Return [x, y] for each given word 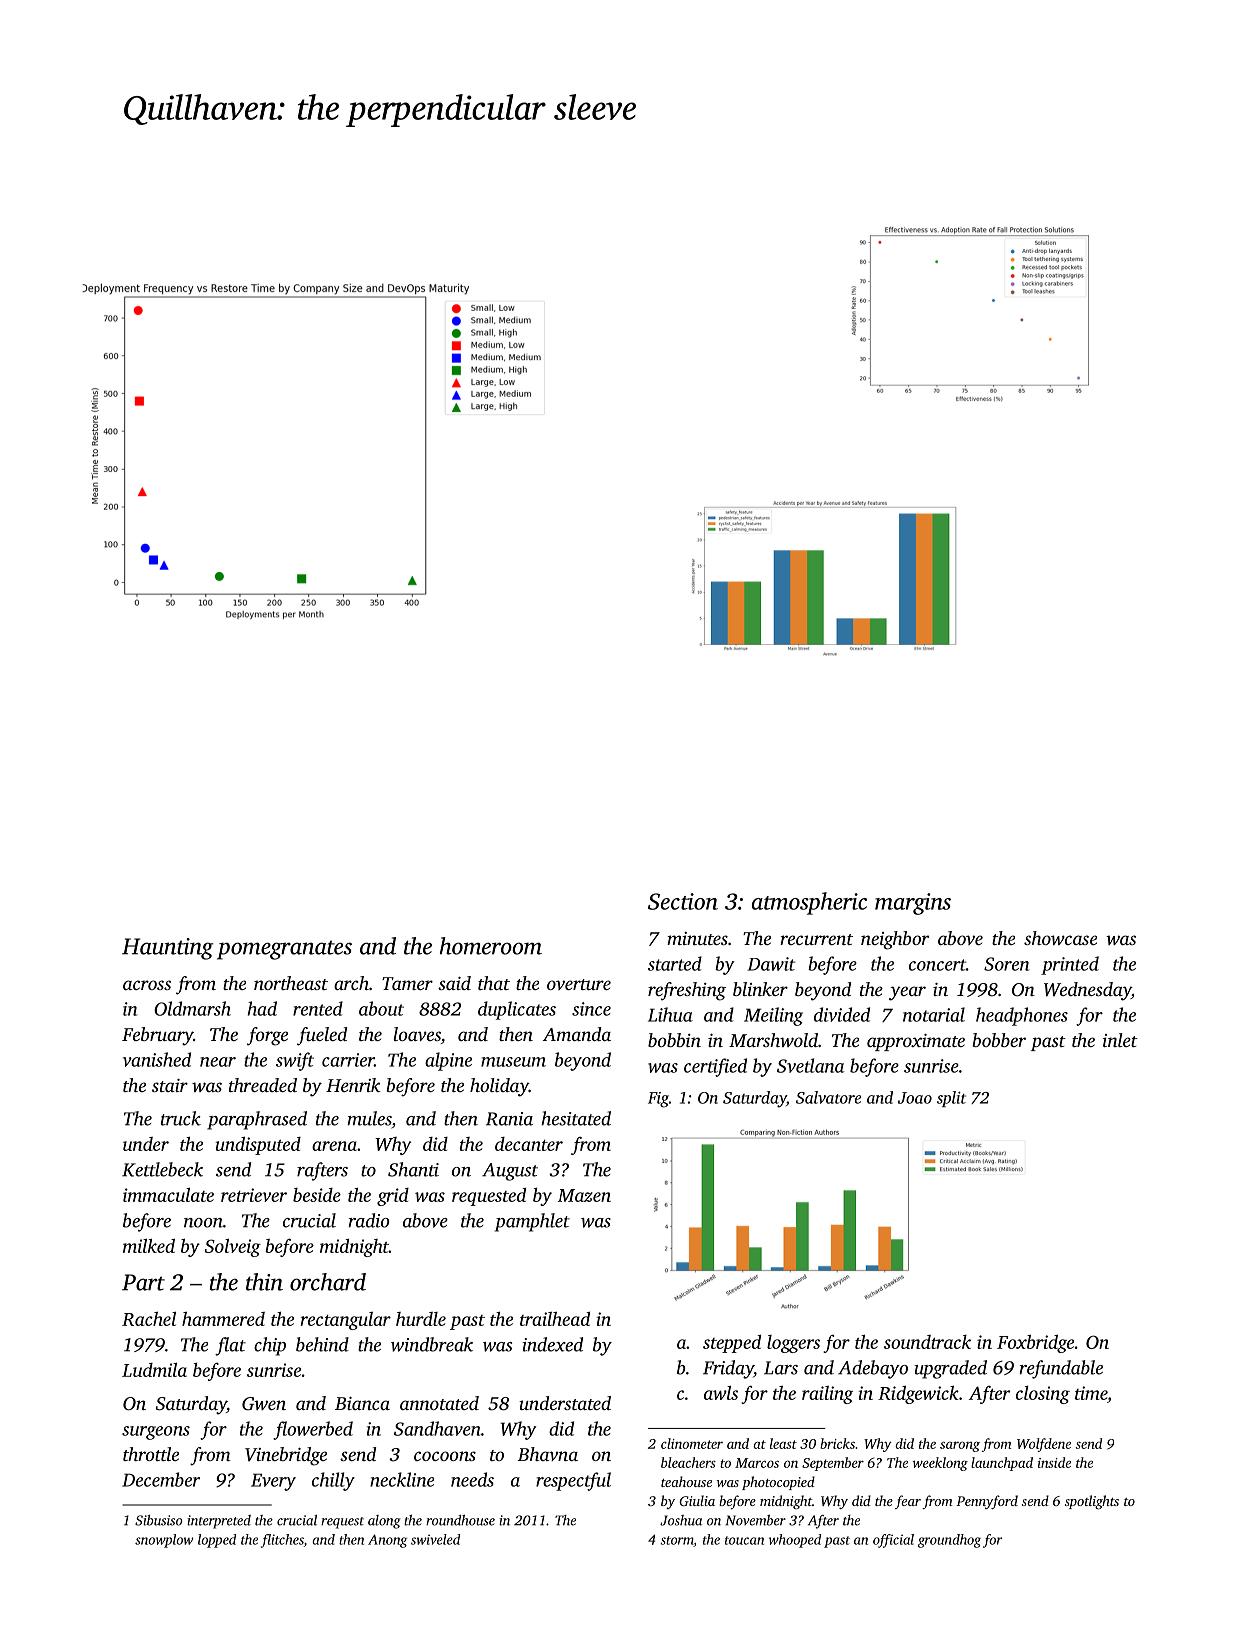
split [951, 1099]
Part [143, 1282]
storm [677, 1541]
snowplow [164, 1541]
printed [1070, 965]
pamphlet [532, 1222]
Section [683, 901]
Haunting [167, 949]
